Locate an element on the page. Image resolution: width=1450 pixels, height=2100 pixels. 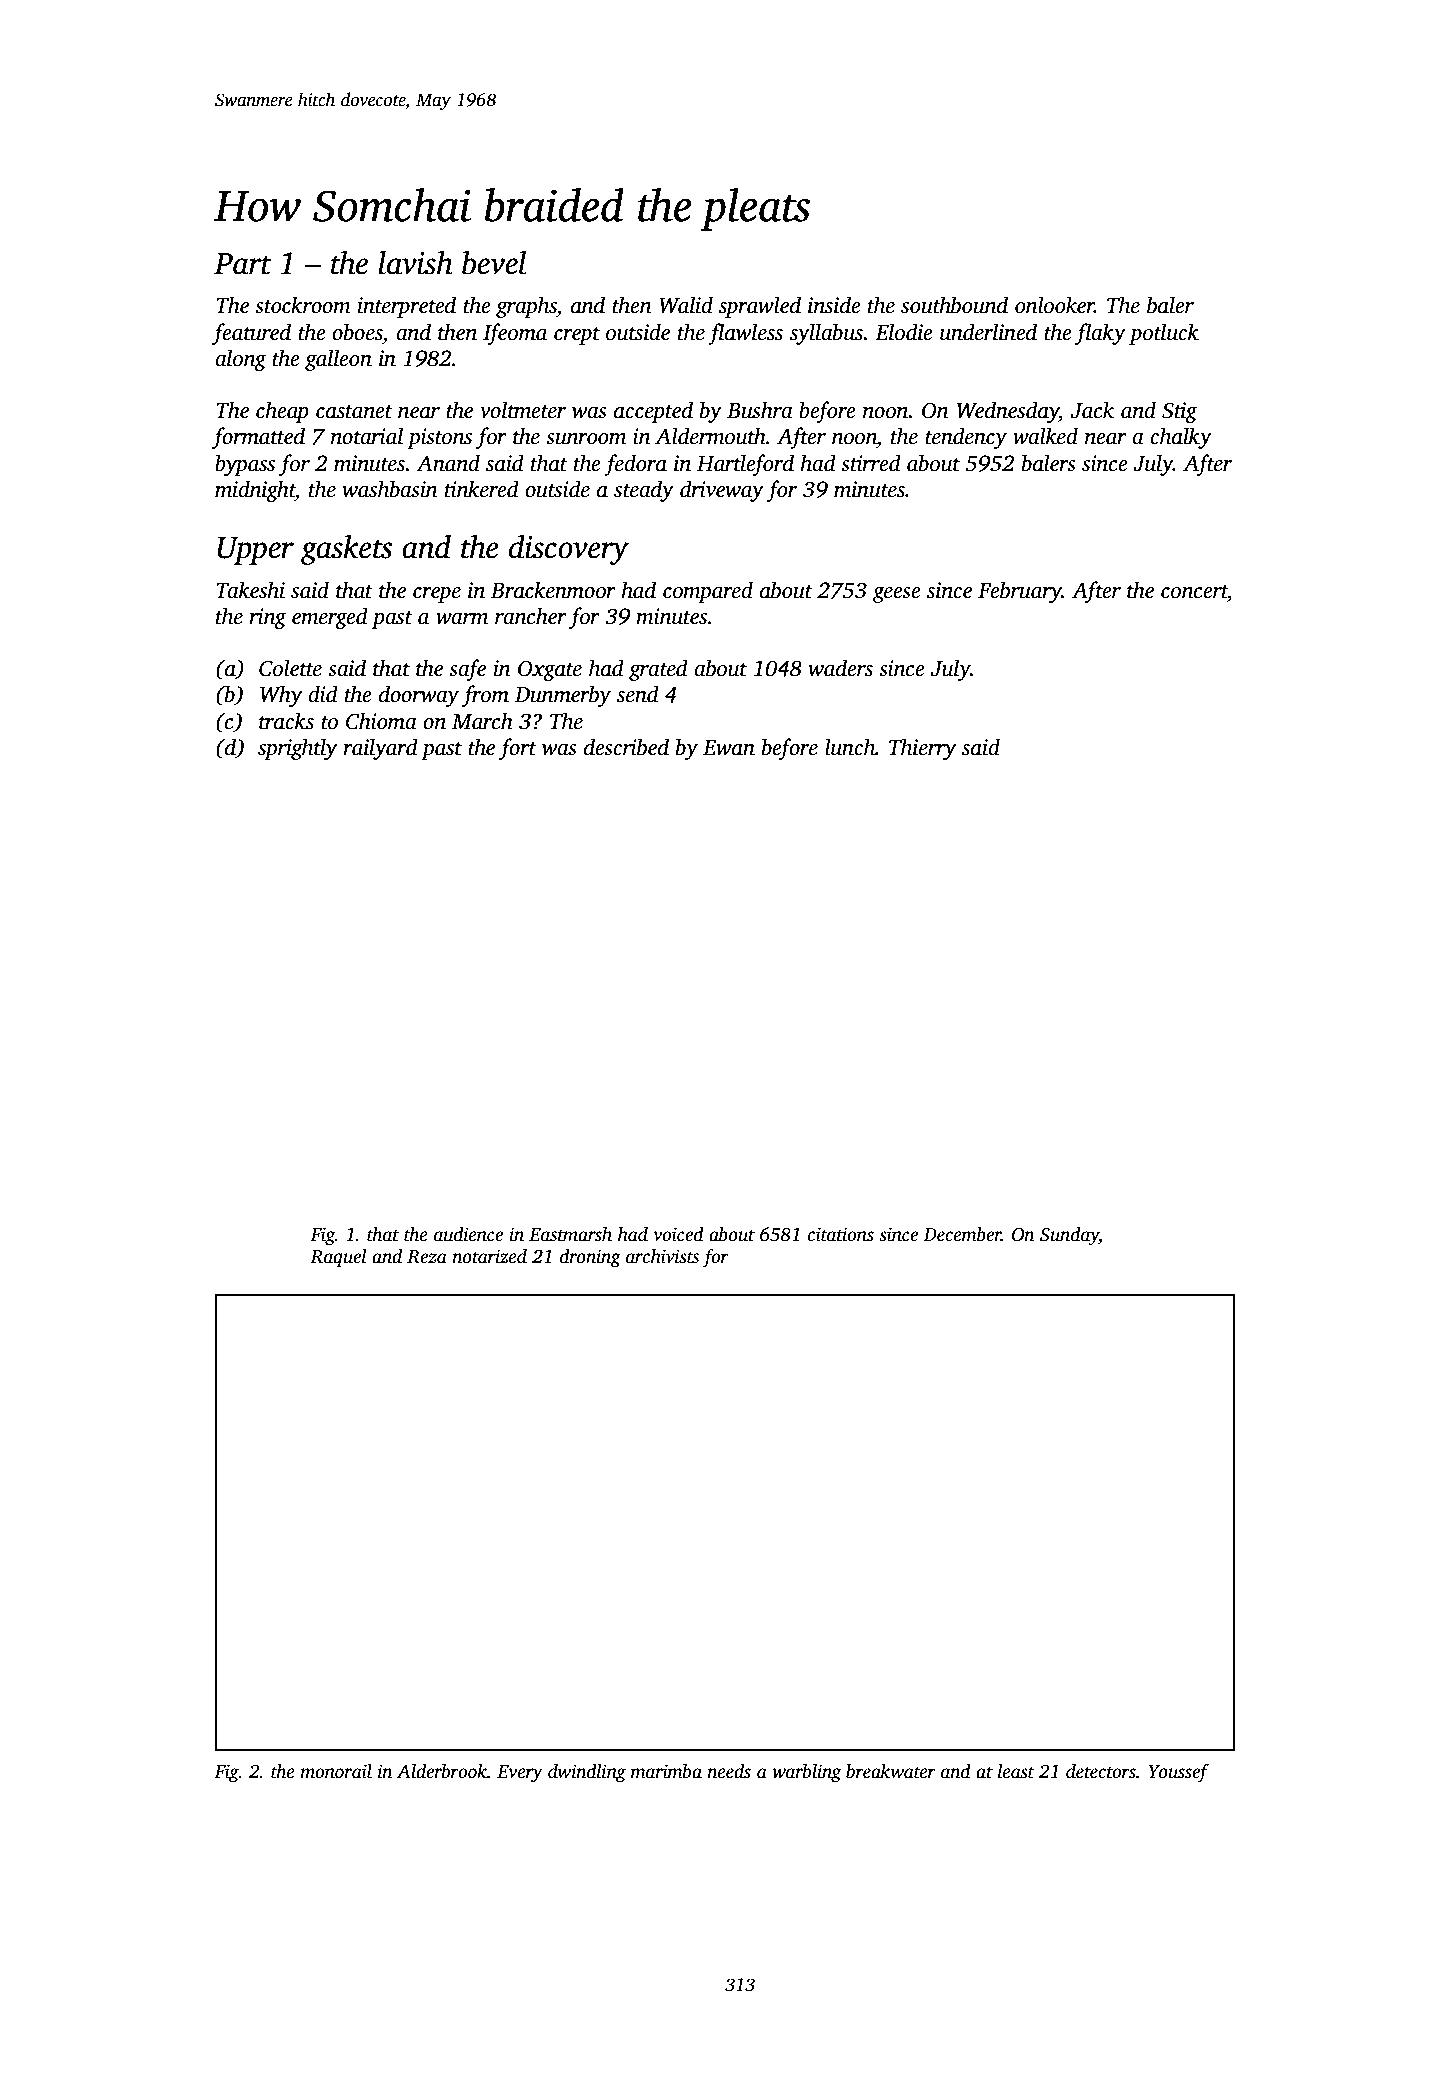
Sunday is located at coordinates (1069, 1236).
